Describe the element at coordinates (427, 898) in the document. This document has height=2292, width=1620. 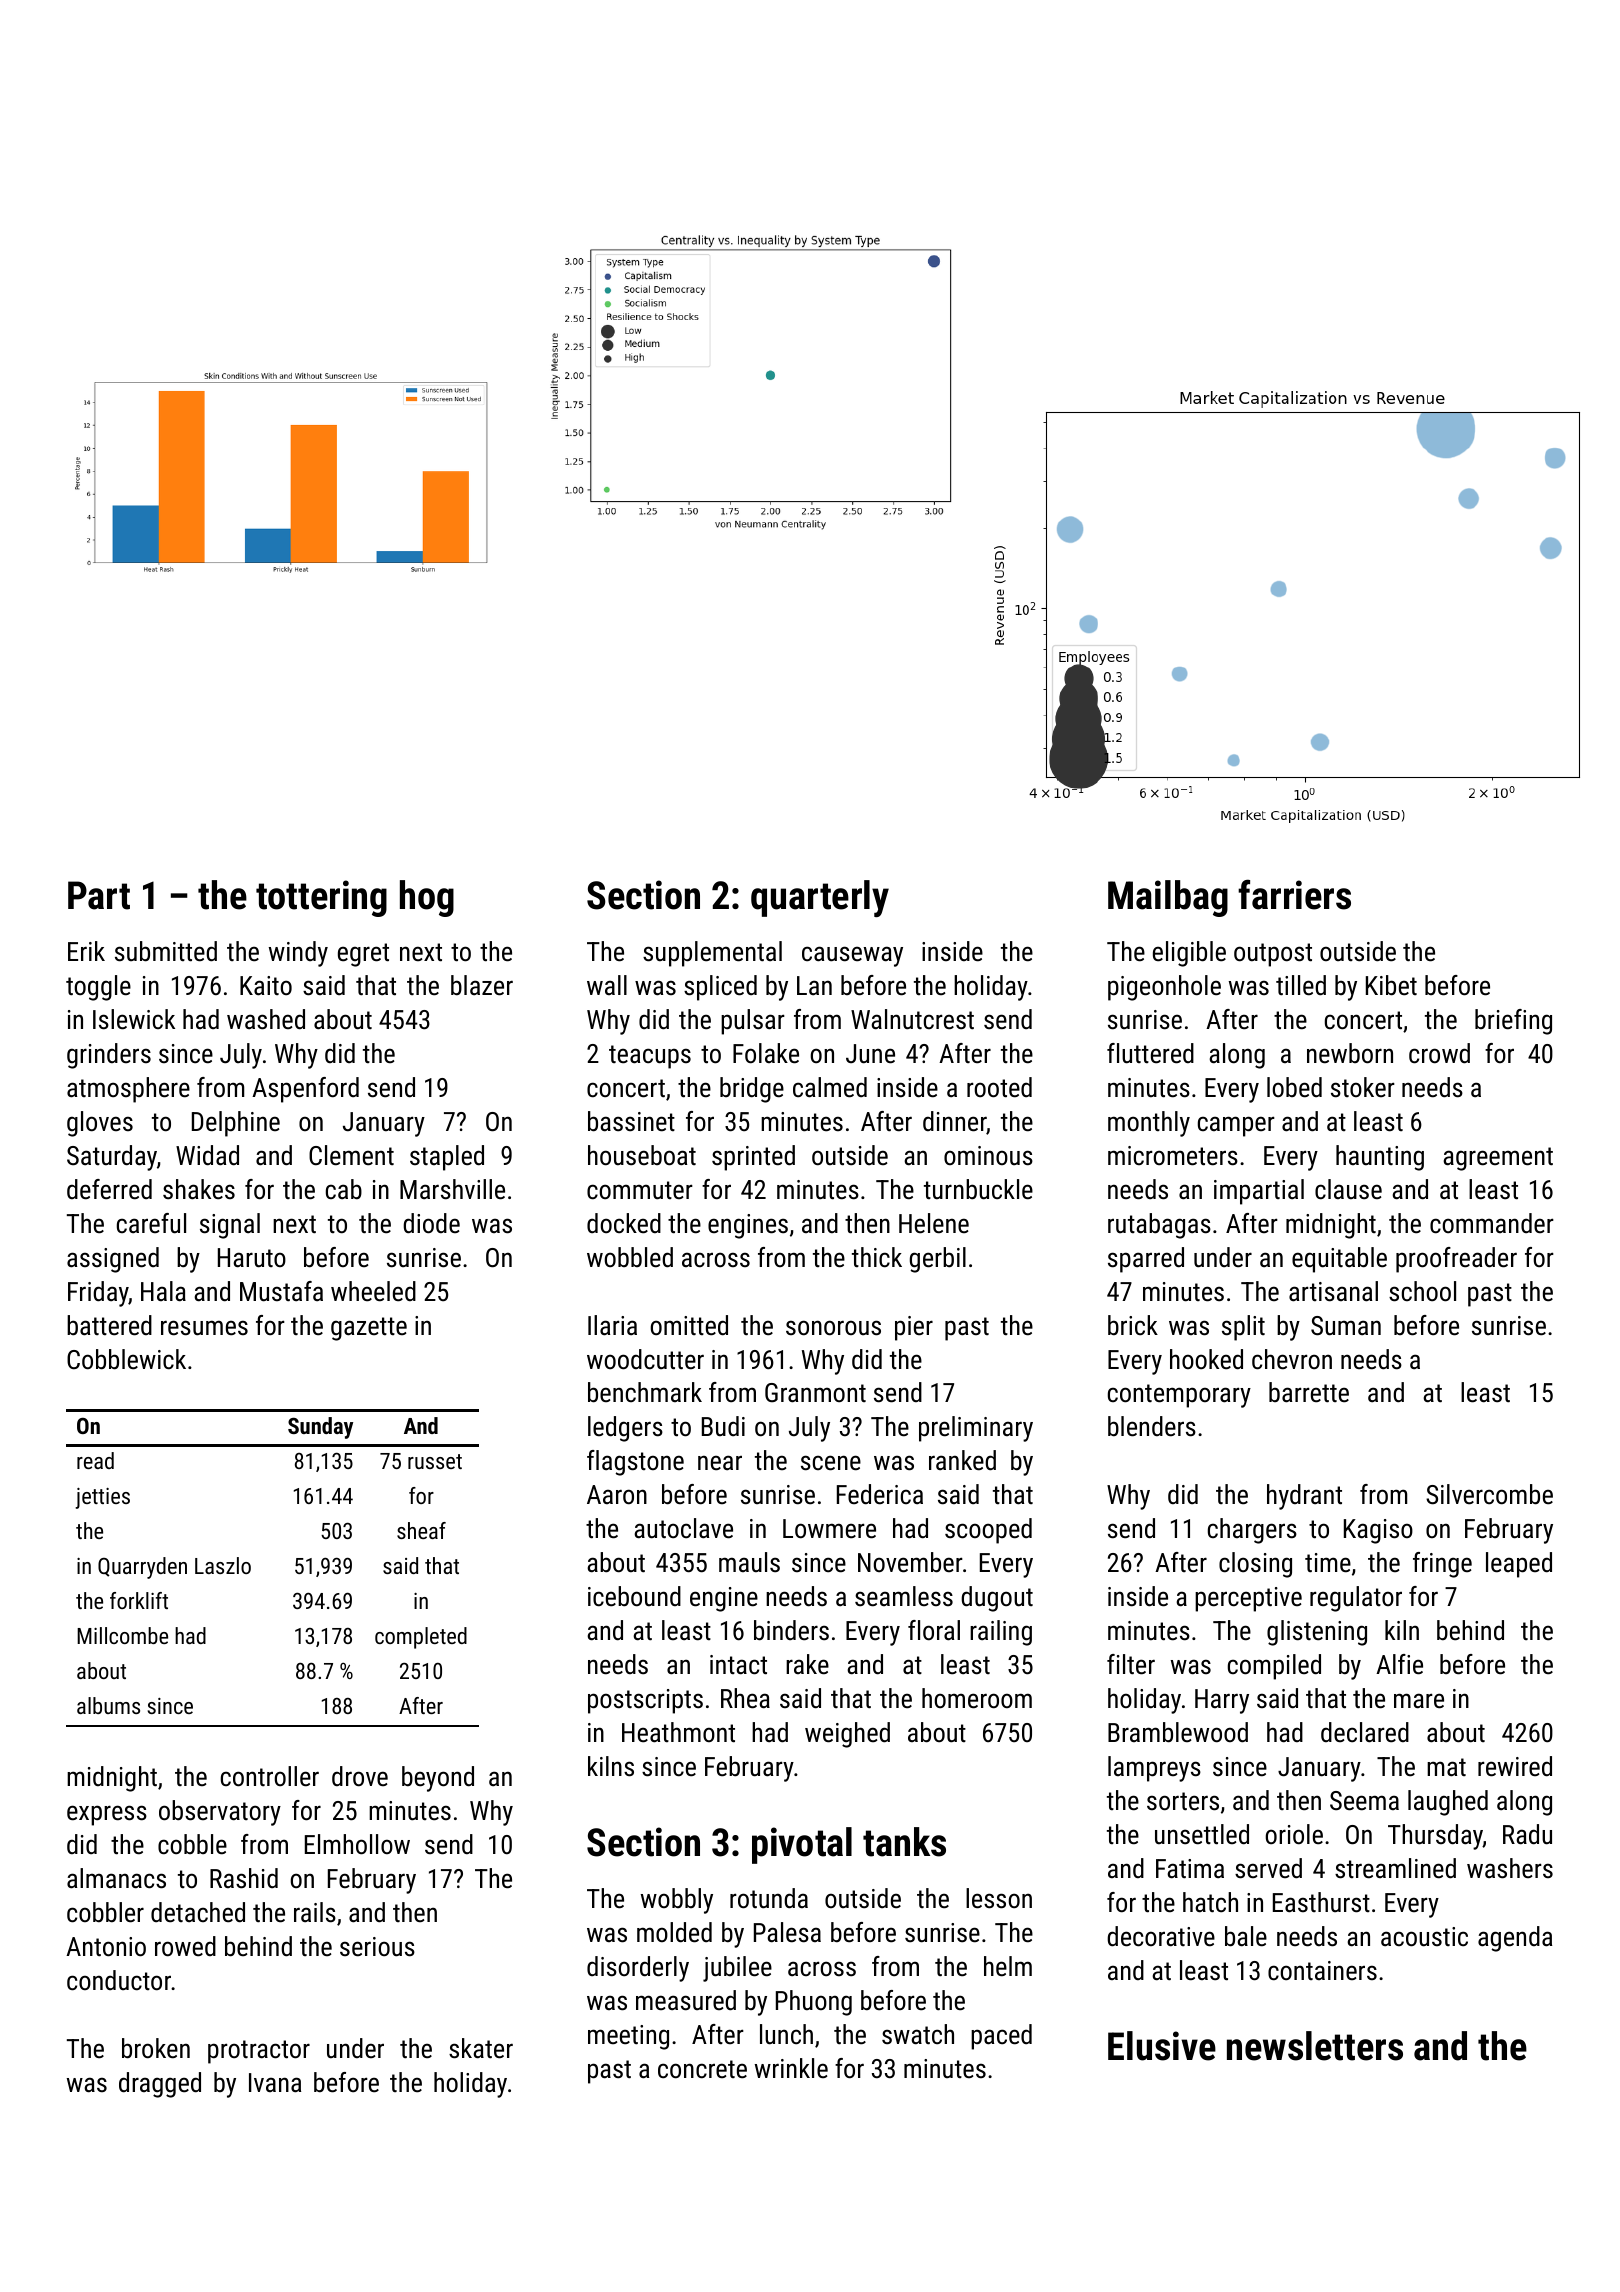
I see `hog` at that location.
